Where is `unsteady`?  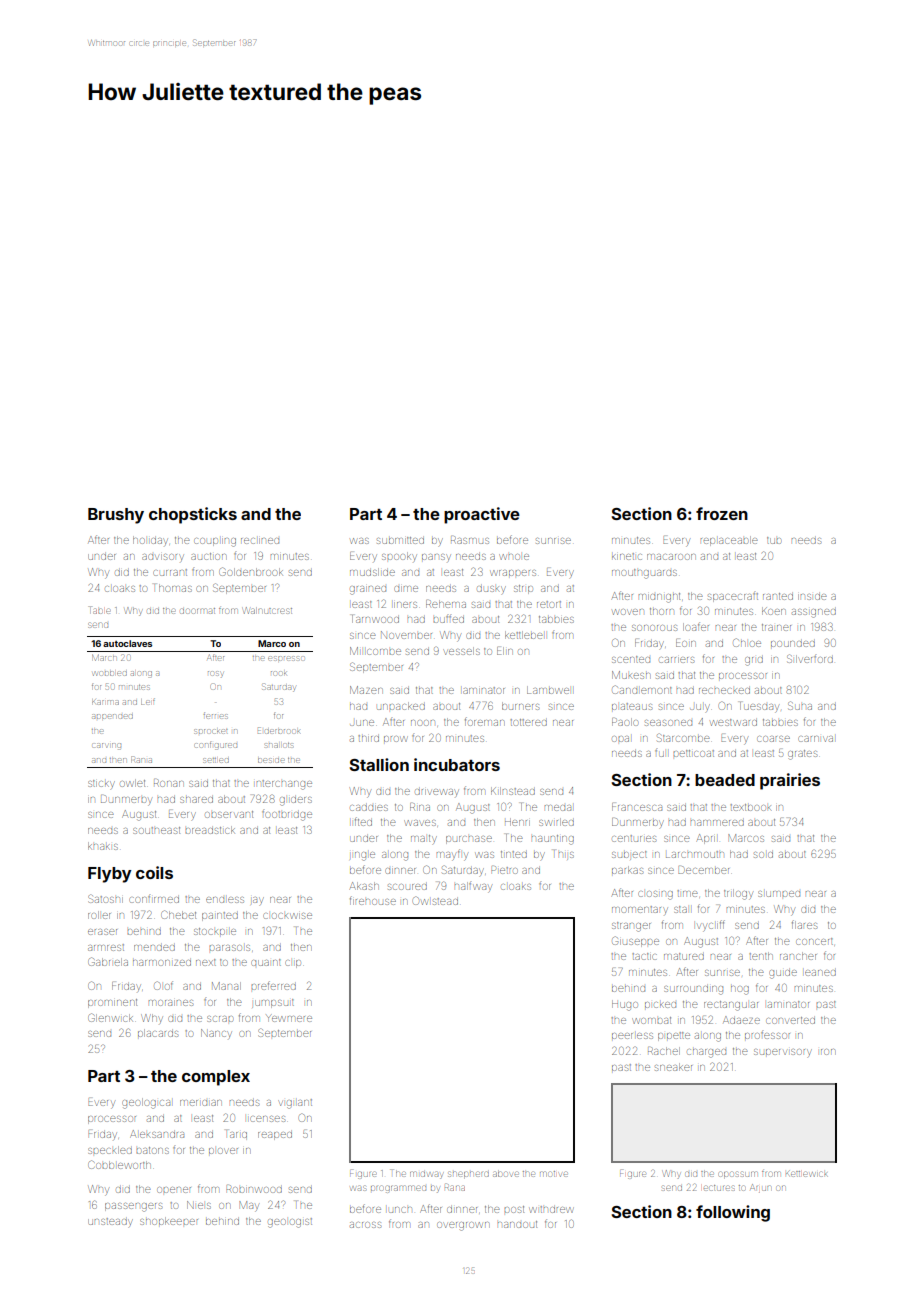 unsteady is located at coordinates (110, 1222).
